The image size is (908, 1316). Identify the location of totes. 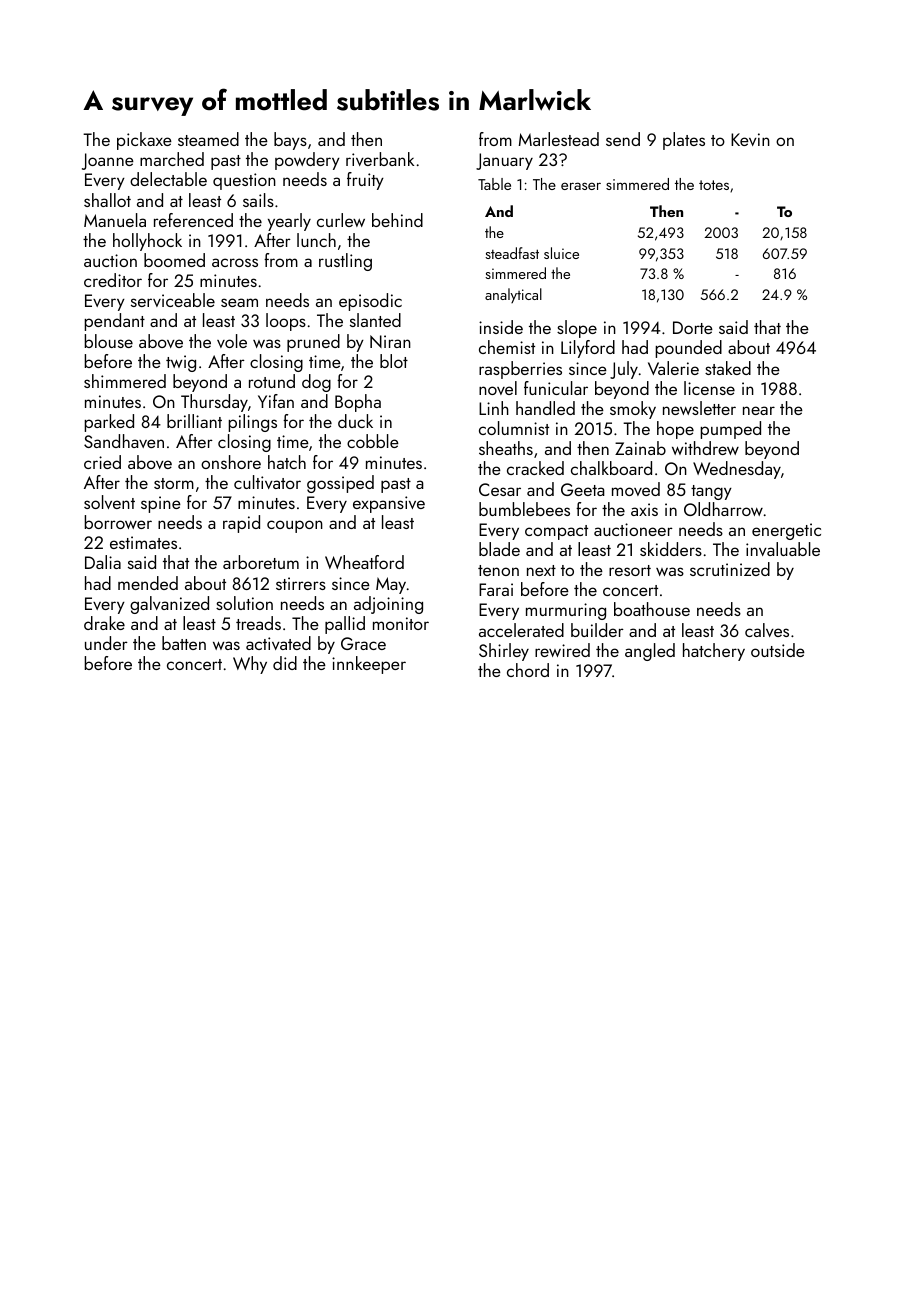
(714, 185).
